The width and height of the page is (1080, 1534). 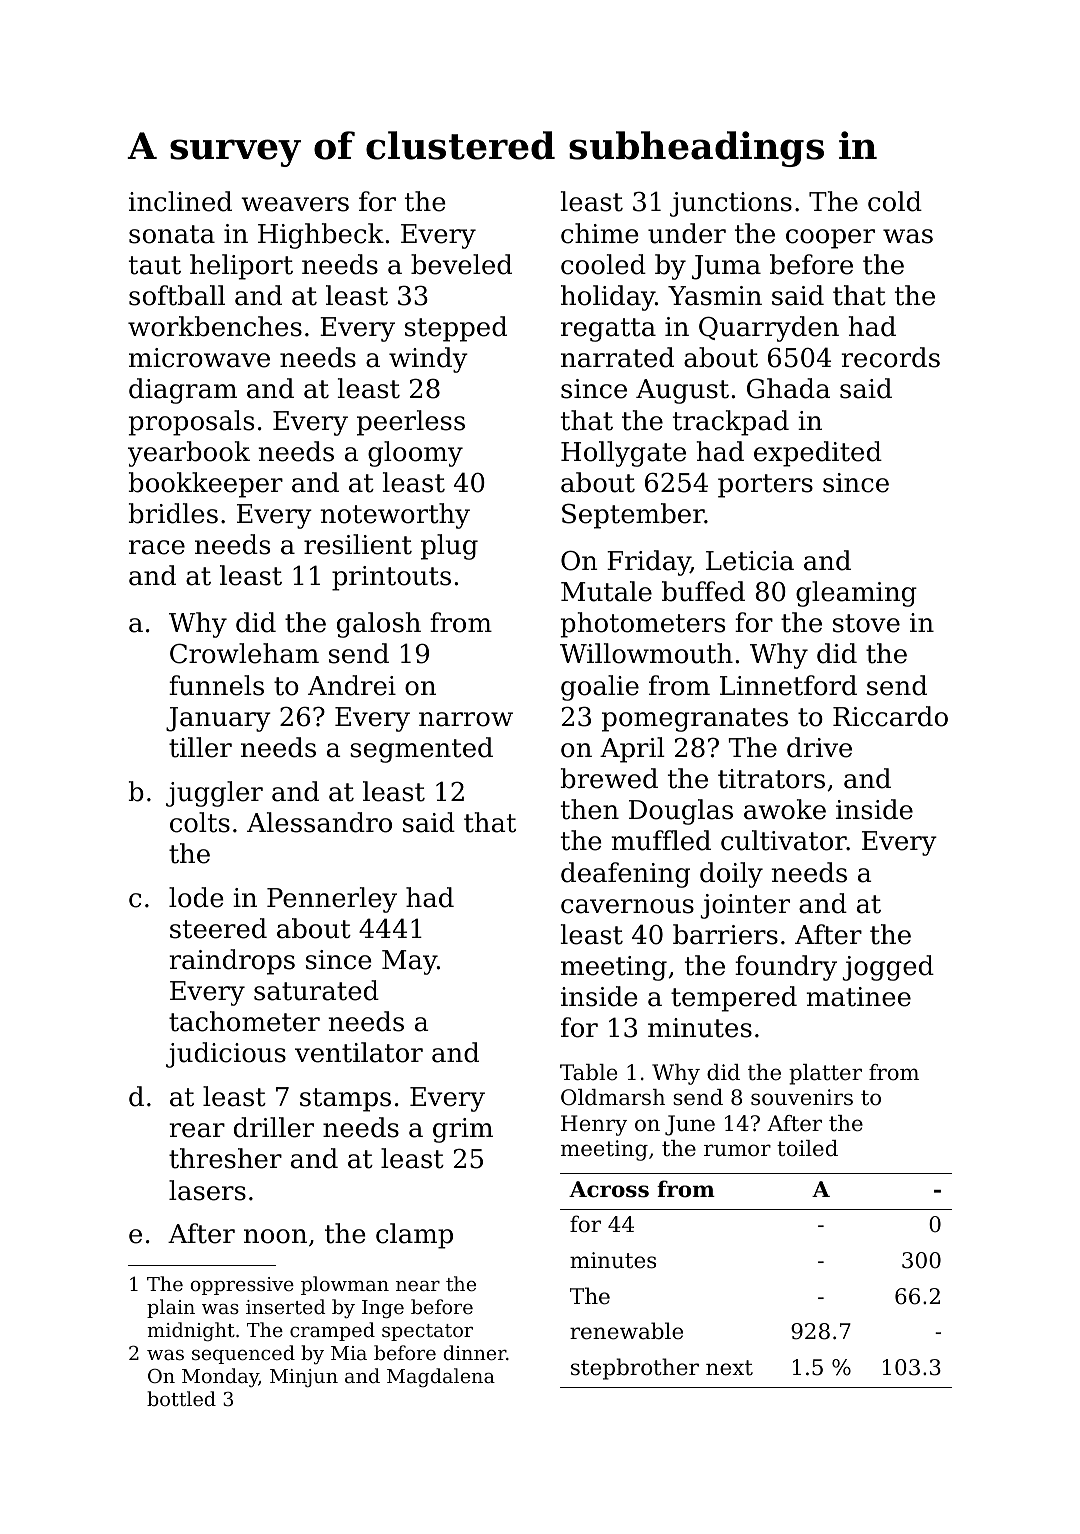 I want to click on Table, so click(x=588, y=1072).
